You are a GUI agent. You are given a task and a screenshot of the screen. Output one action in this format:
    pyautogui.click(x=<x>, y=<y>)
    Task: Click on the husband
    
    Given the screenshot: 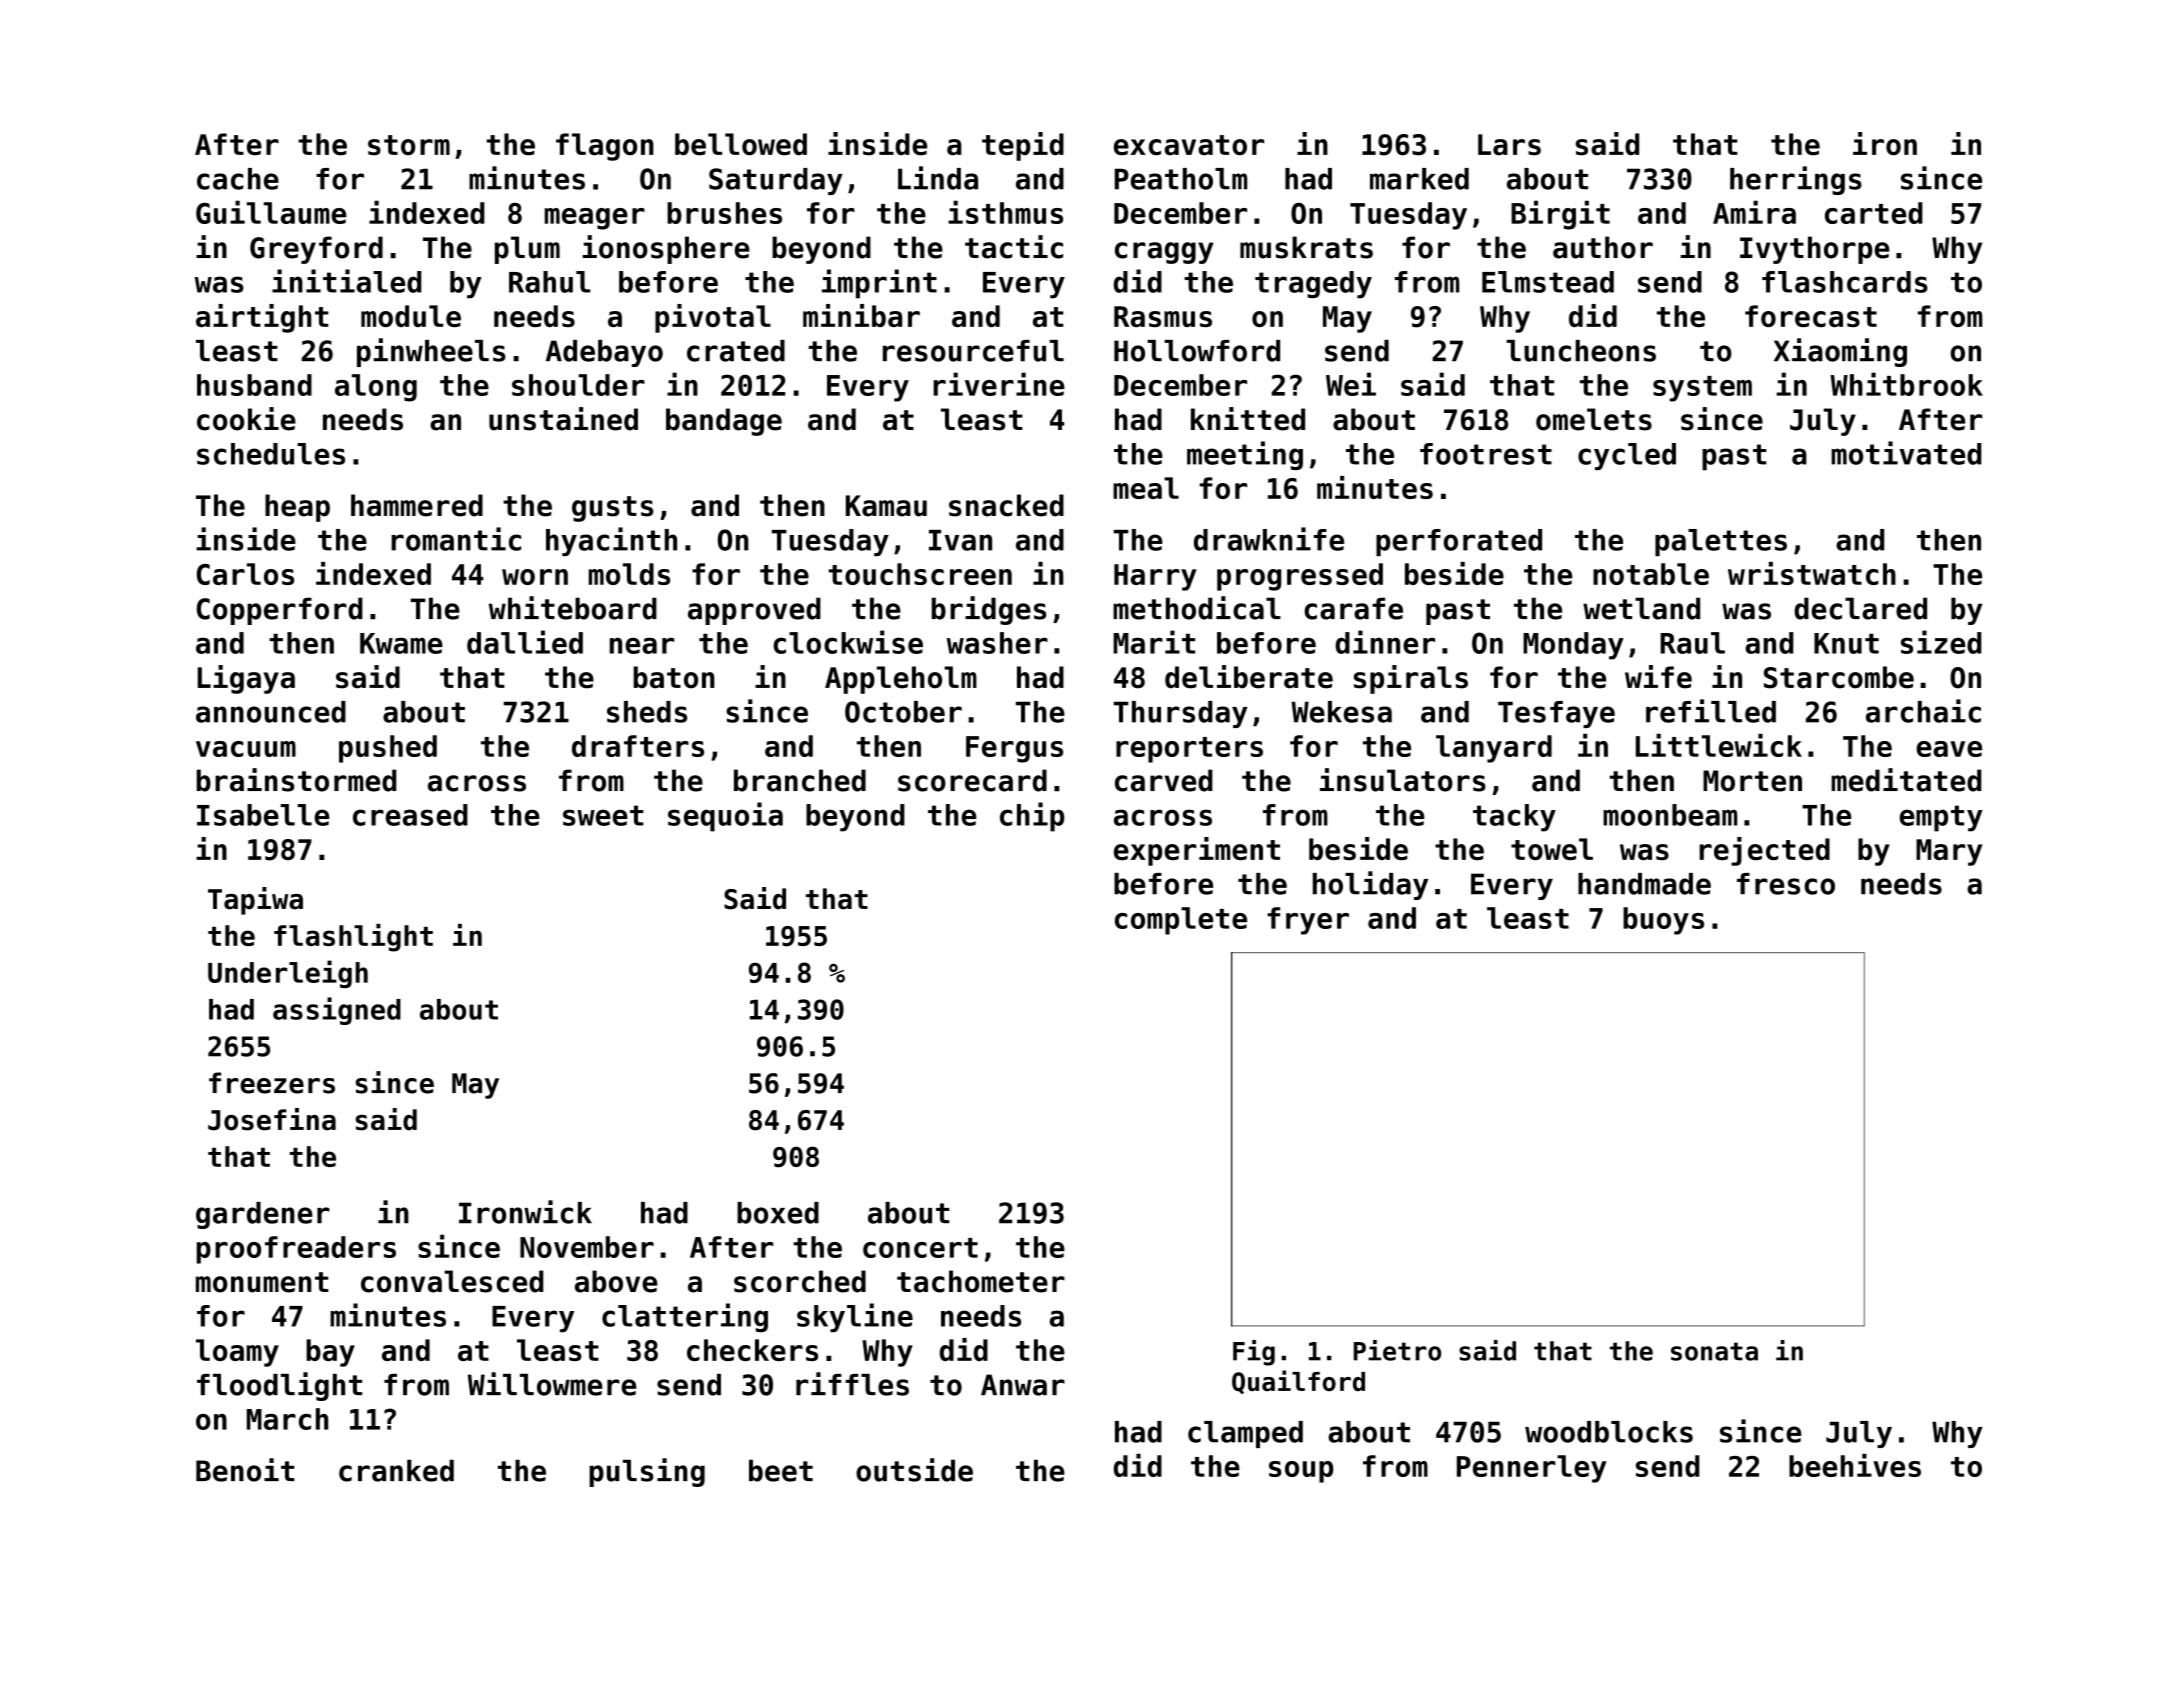 What is the action you would take?
    pyautogui.click(x=254, y=385)
